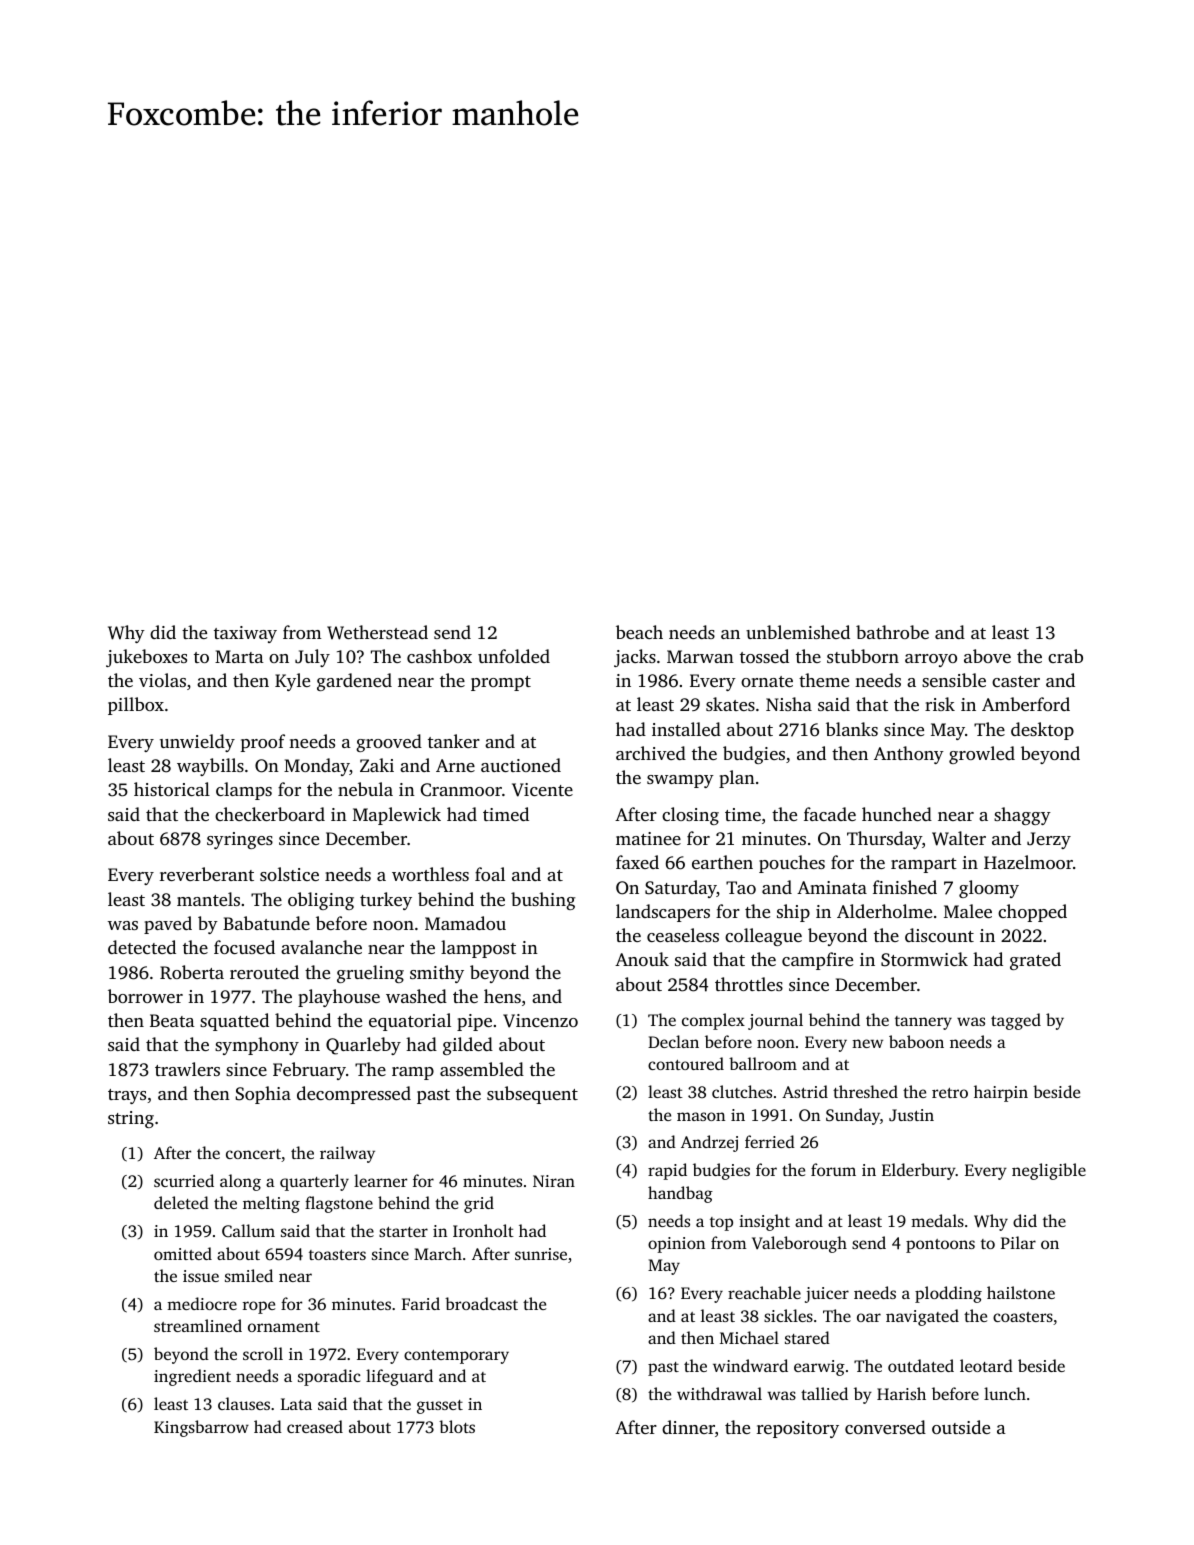  Describe the element at coordinates (764, 1222) in the screenshot. I see `insight` at that location.
